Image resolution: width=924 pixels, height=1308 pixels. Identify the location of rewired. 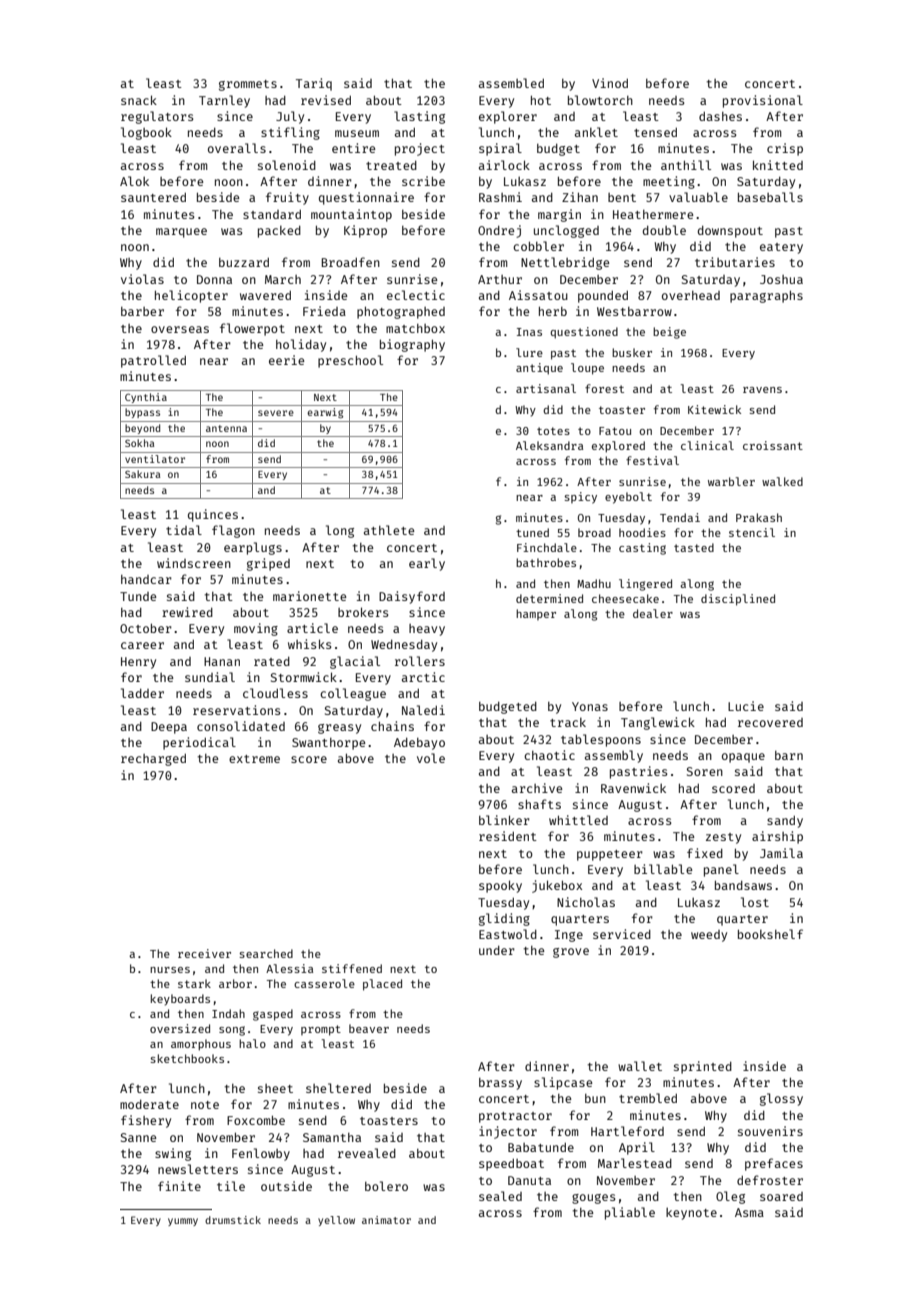
(187, 612).
